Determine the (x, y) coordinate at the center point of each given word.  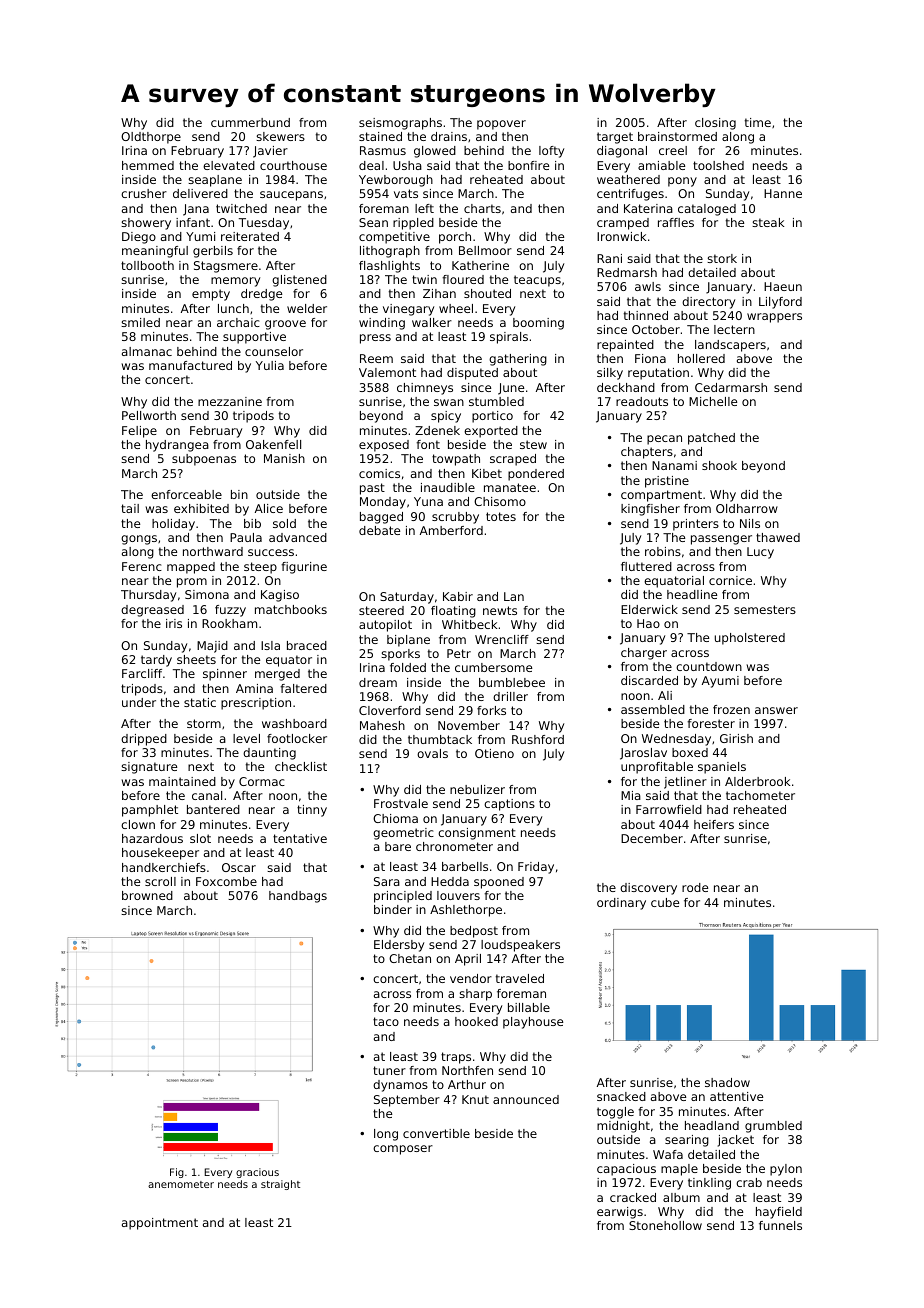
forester (711, 723)
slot (200, 838)
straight (280, 1185)
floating (453, 612)
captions (509, 805)
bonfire (528, 165)
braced (307, 645)
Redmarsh (627, 272)
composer (403, 1150)
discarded (649, 680)
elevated (229, 165)
